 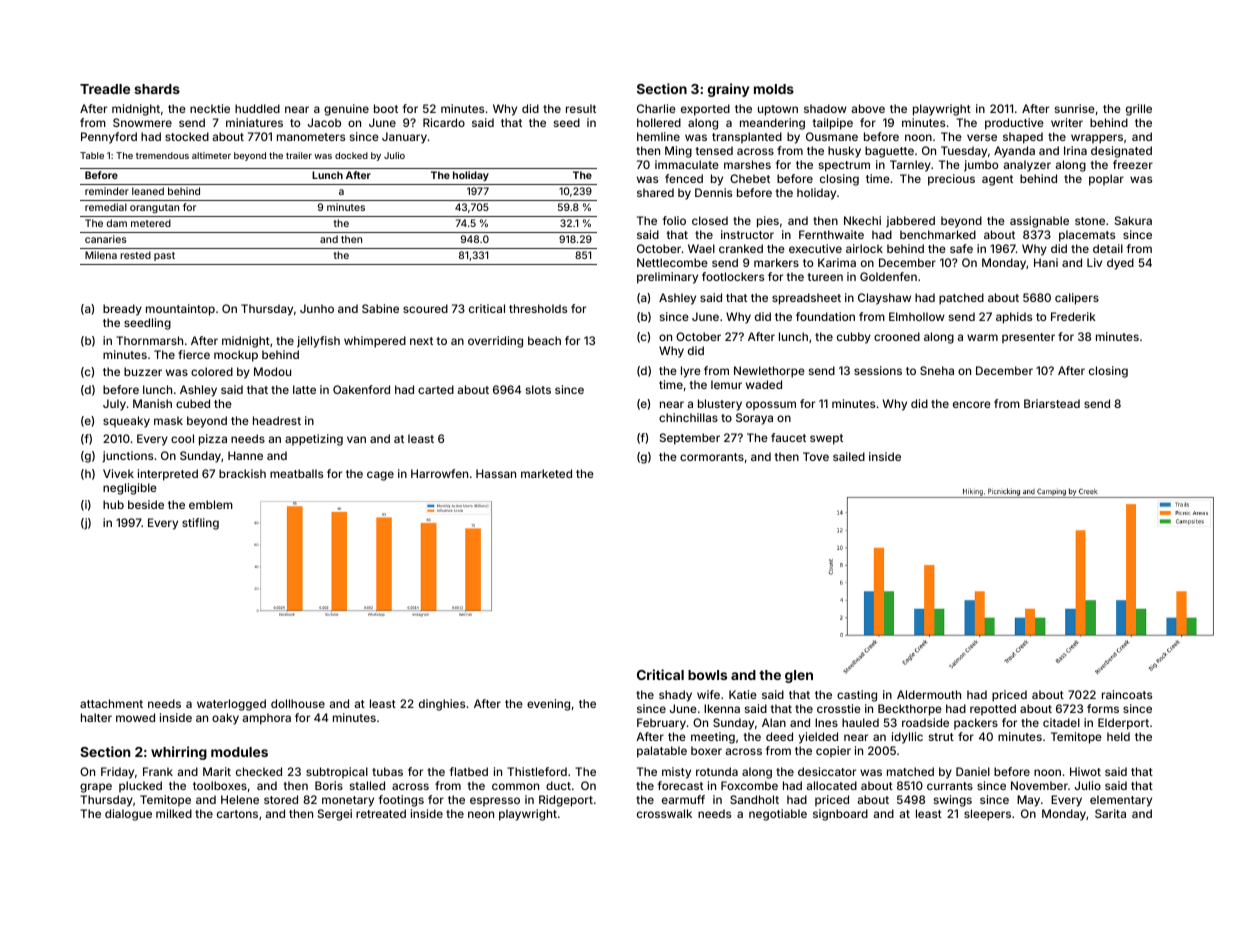 What do you see at coordinates (929, 694) in the screenshot?
I see `Aldermouth` at bounding box center [929, 694].
